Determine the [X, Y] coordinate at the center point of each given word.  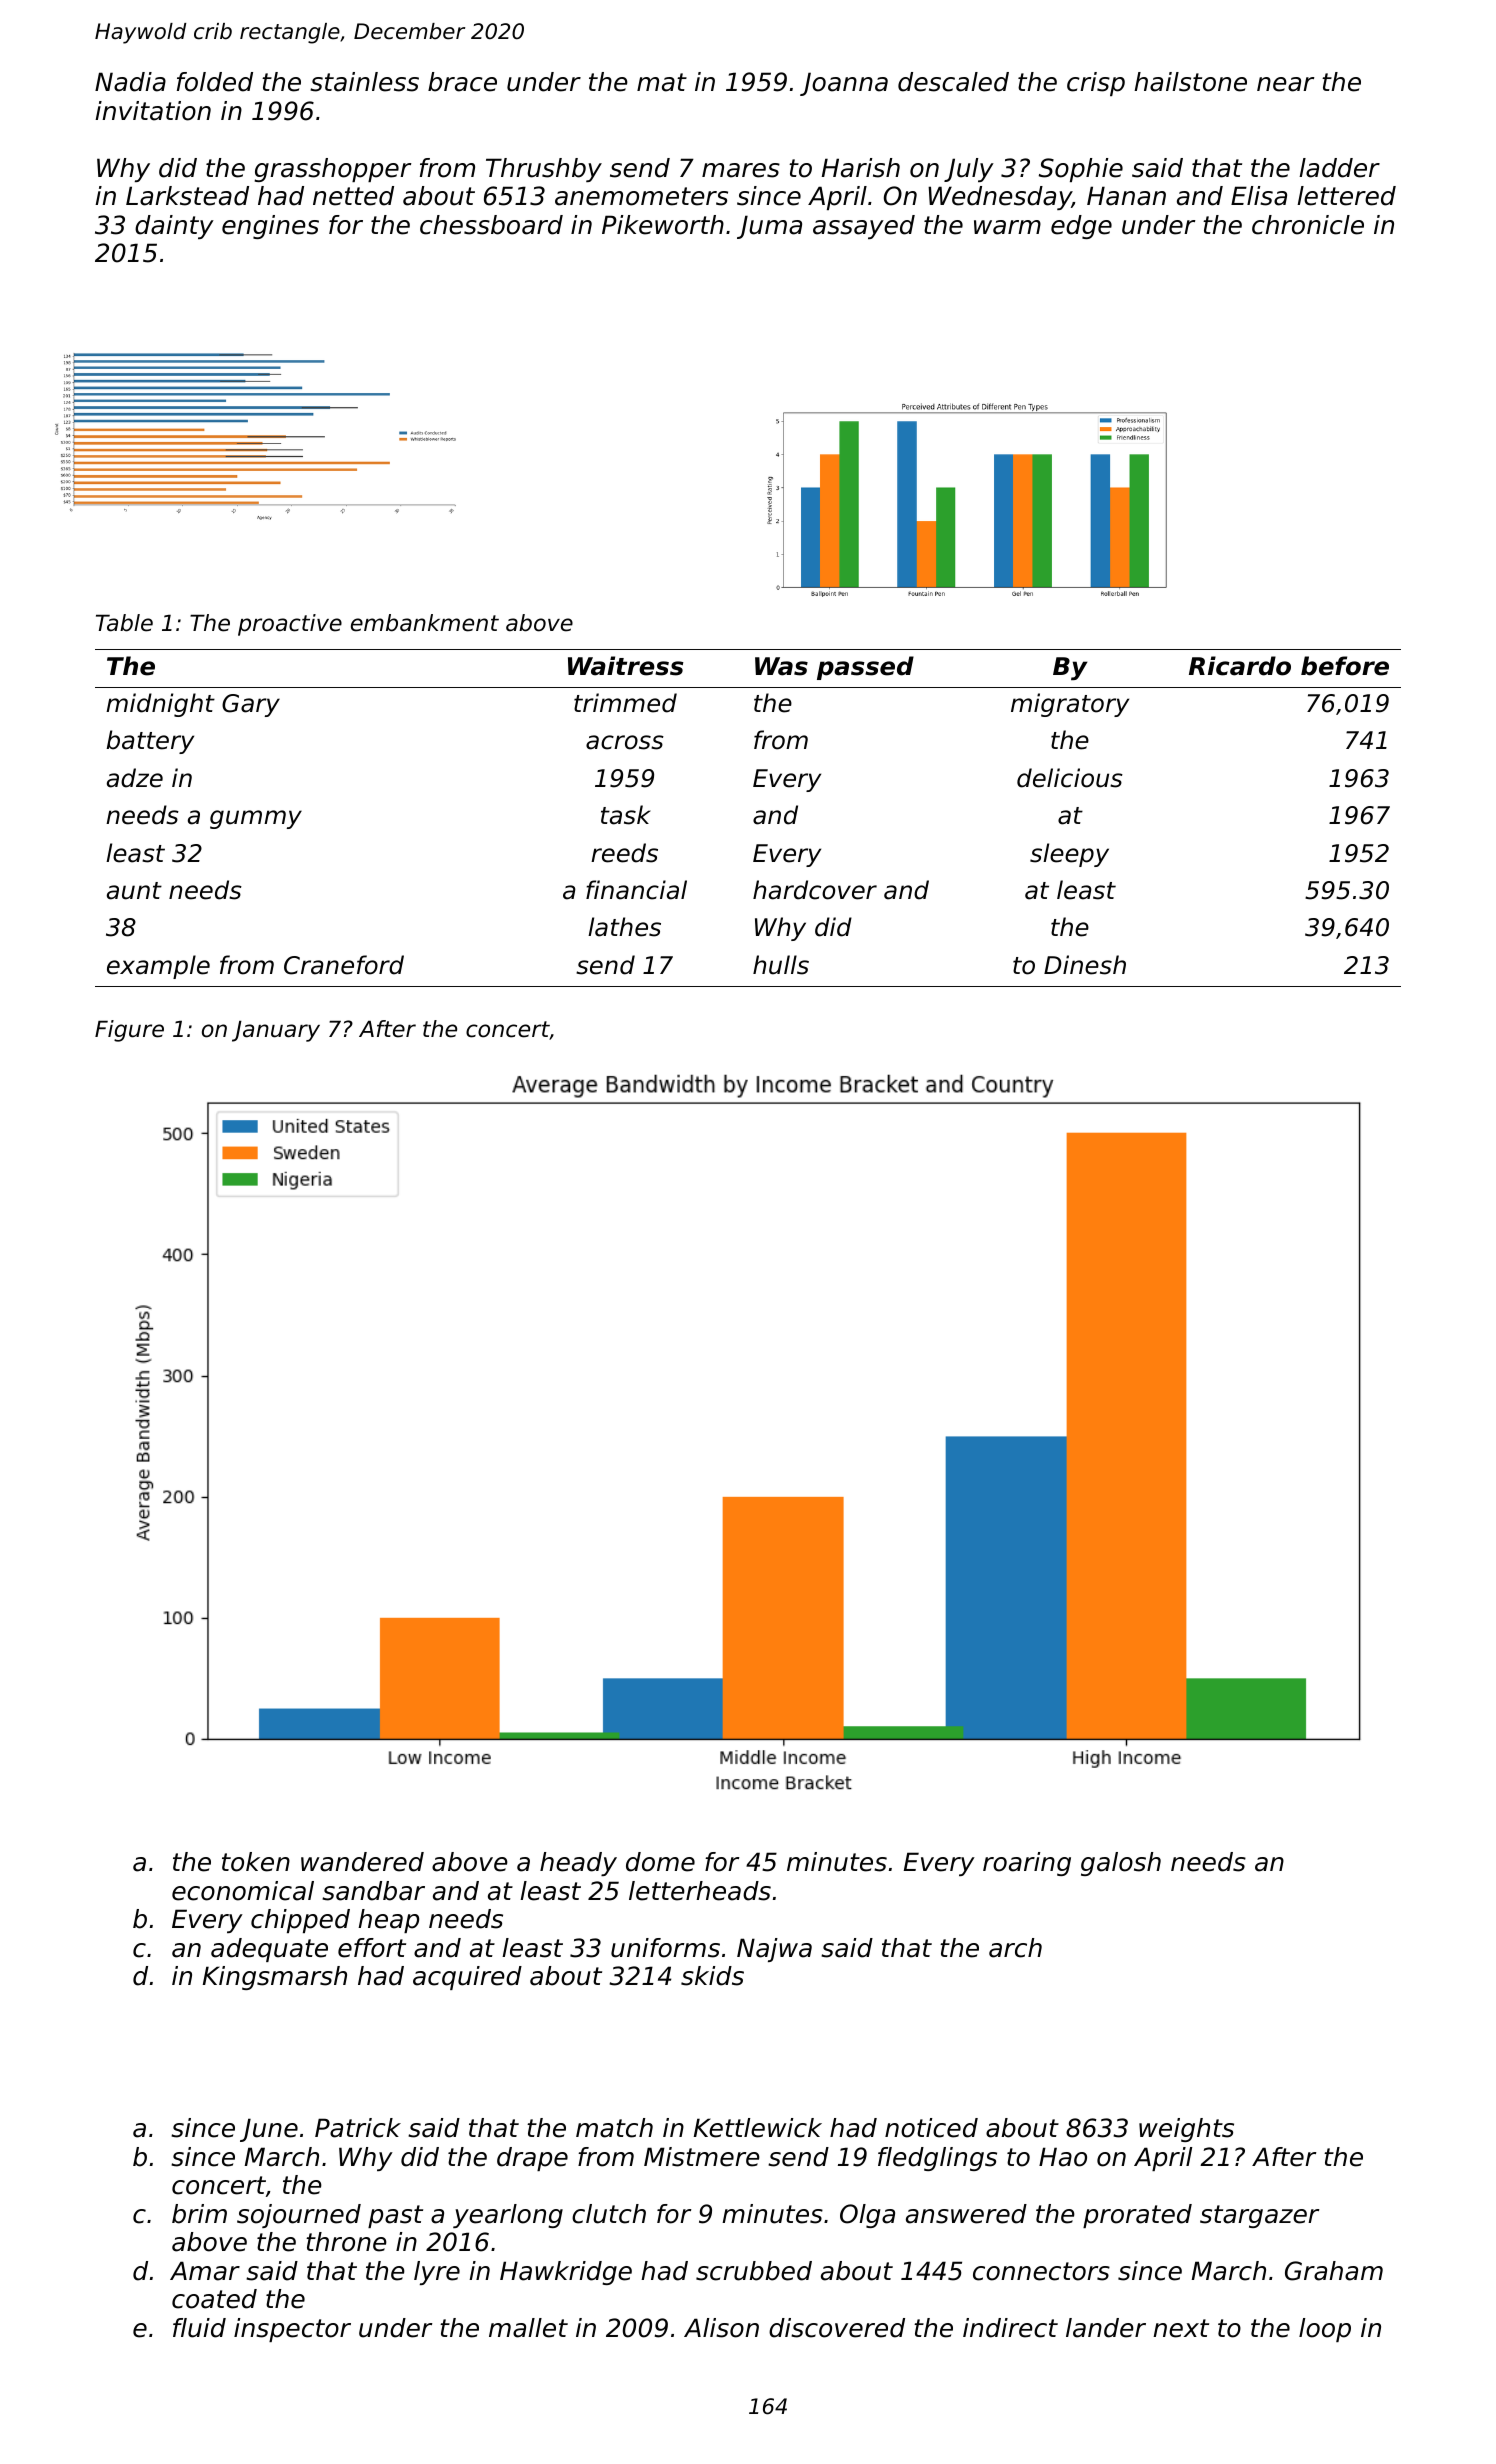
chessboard [491, 225]
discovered [837, 2328]
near [1285, 84]
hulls [781, 965]
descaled [953, 82]
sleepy [1069, 855]
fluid [199, 2328]
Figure [129, 1031]
